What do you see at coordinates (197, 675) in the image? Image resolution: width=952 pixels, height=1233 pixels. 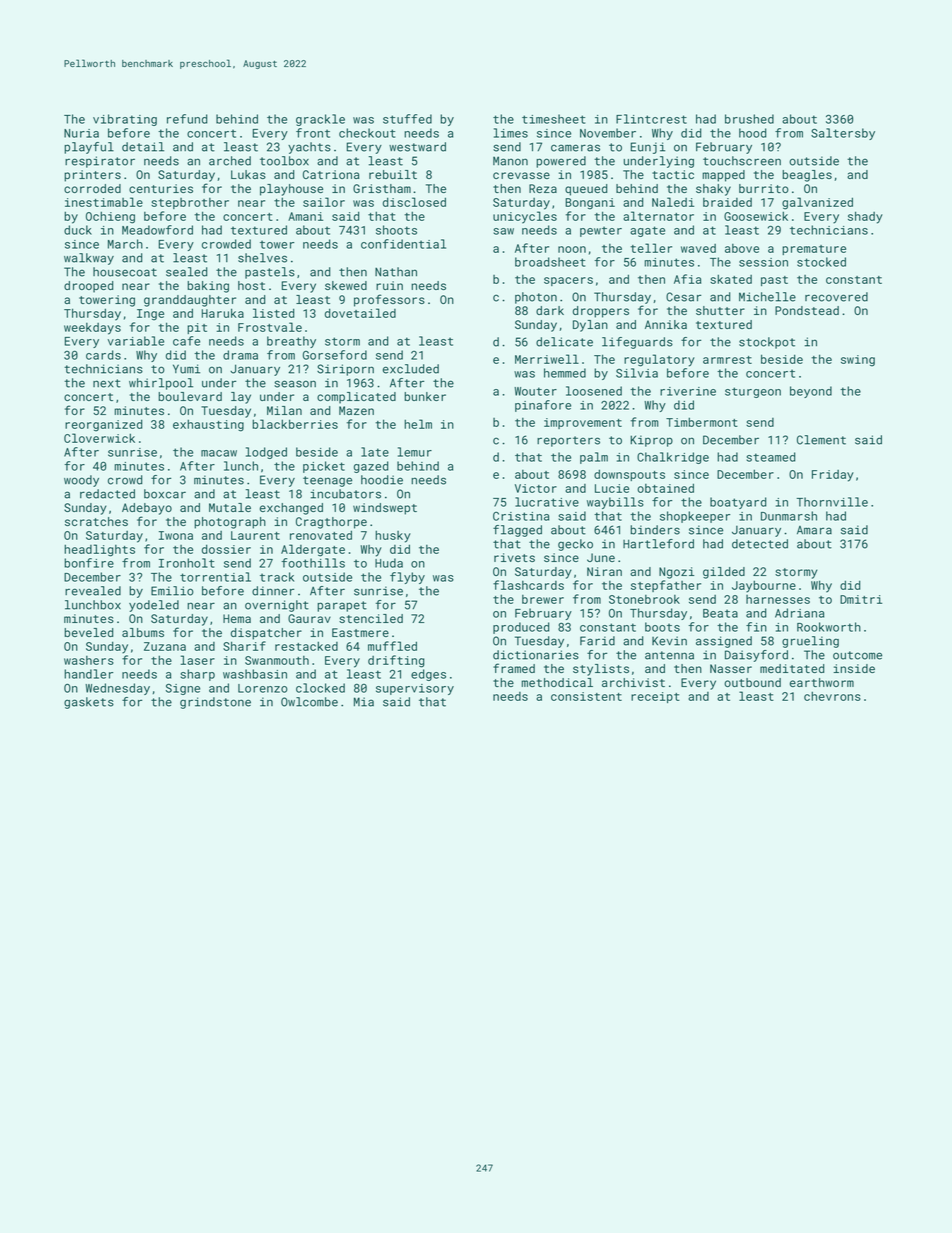 I see `sharp` at bounding box center [197, 675].
